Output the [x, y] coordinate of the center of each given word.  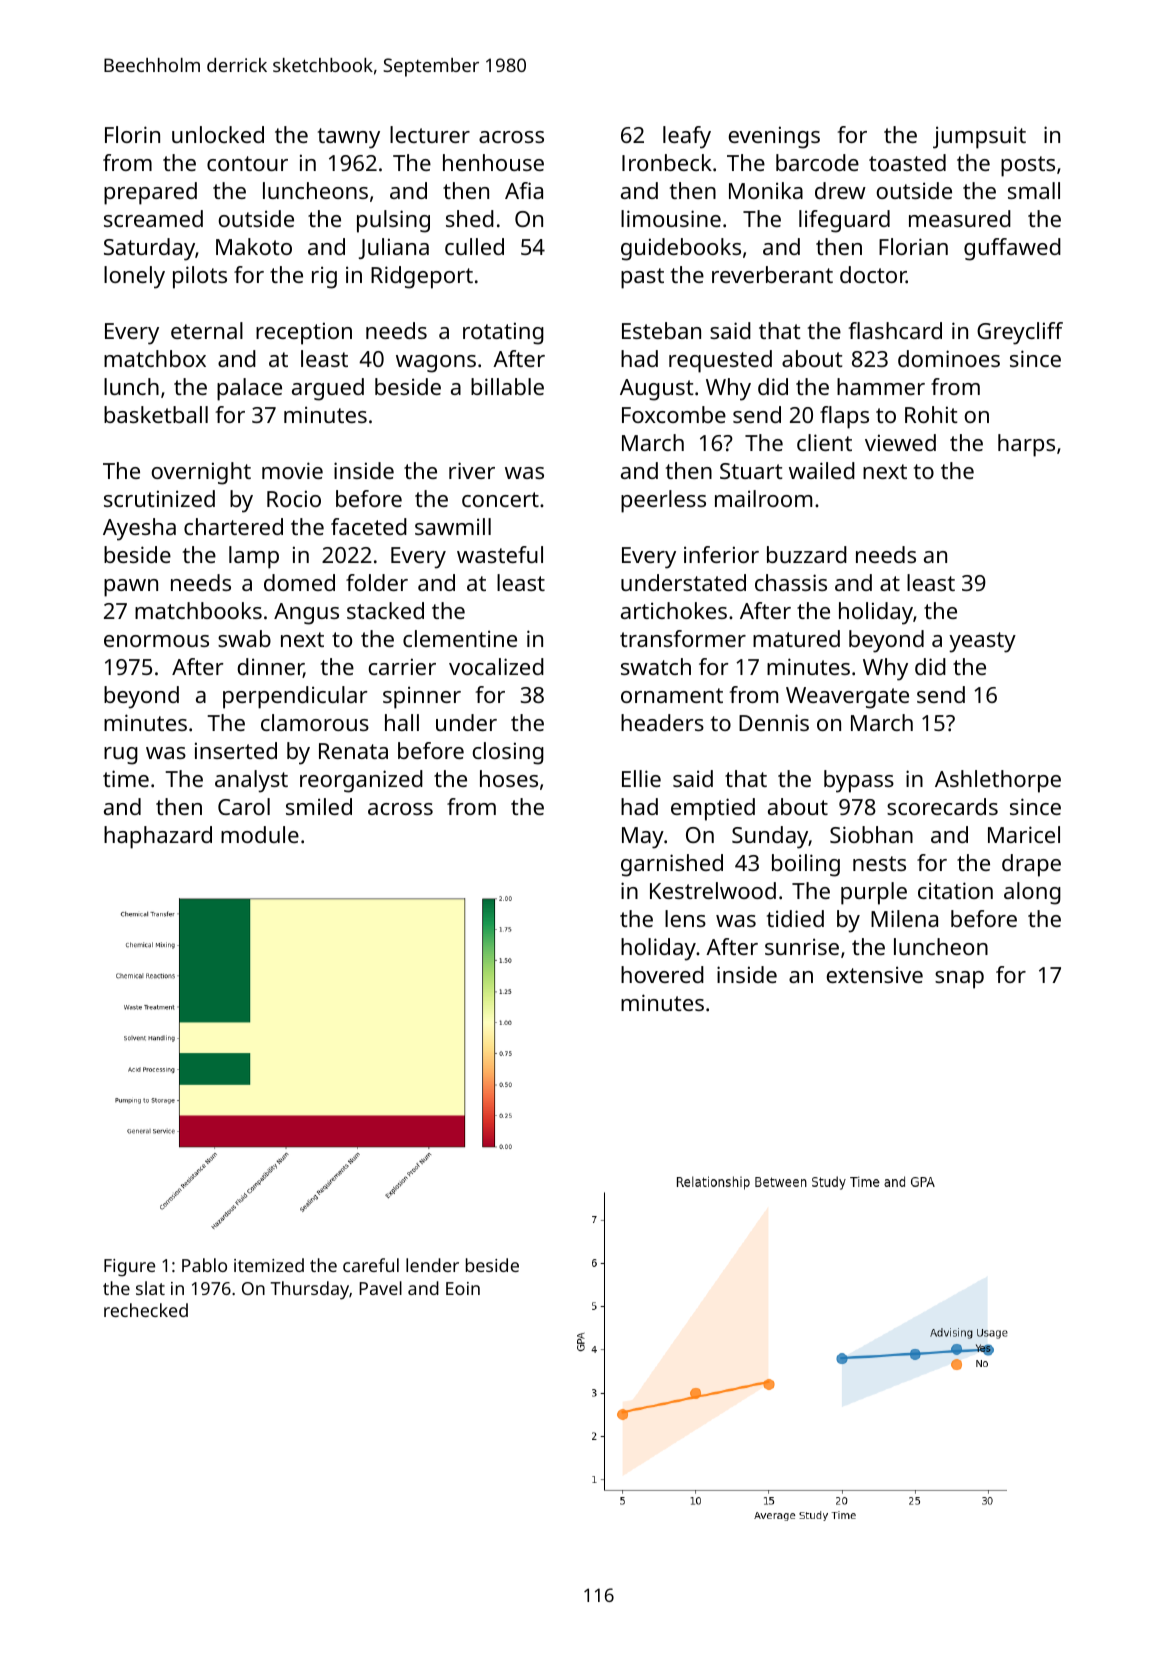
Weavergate [847, 698]
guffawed [1012, 249]
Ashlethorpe [998, 781]
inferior [721, 554]
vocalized [496, 666]
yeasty [982, 642]
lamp [254, 557]
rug [121, 756]
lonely [134, 277]
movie [292, 470]
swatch [656, 666]
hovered [662, 974]
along [1032, 893]
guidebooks [681, 249]
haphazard [158, 837]
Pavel [380, 1288]
